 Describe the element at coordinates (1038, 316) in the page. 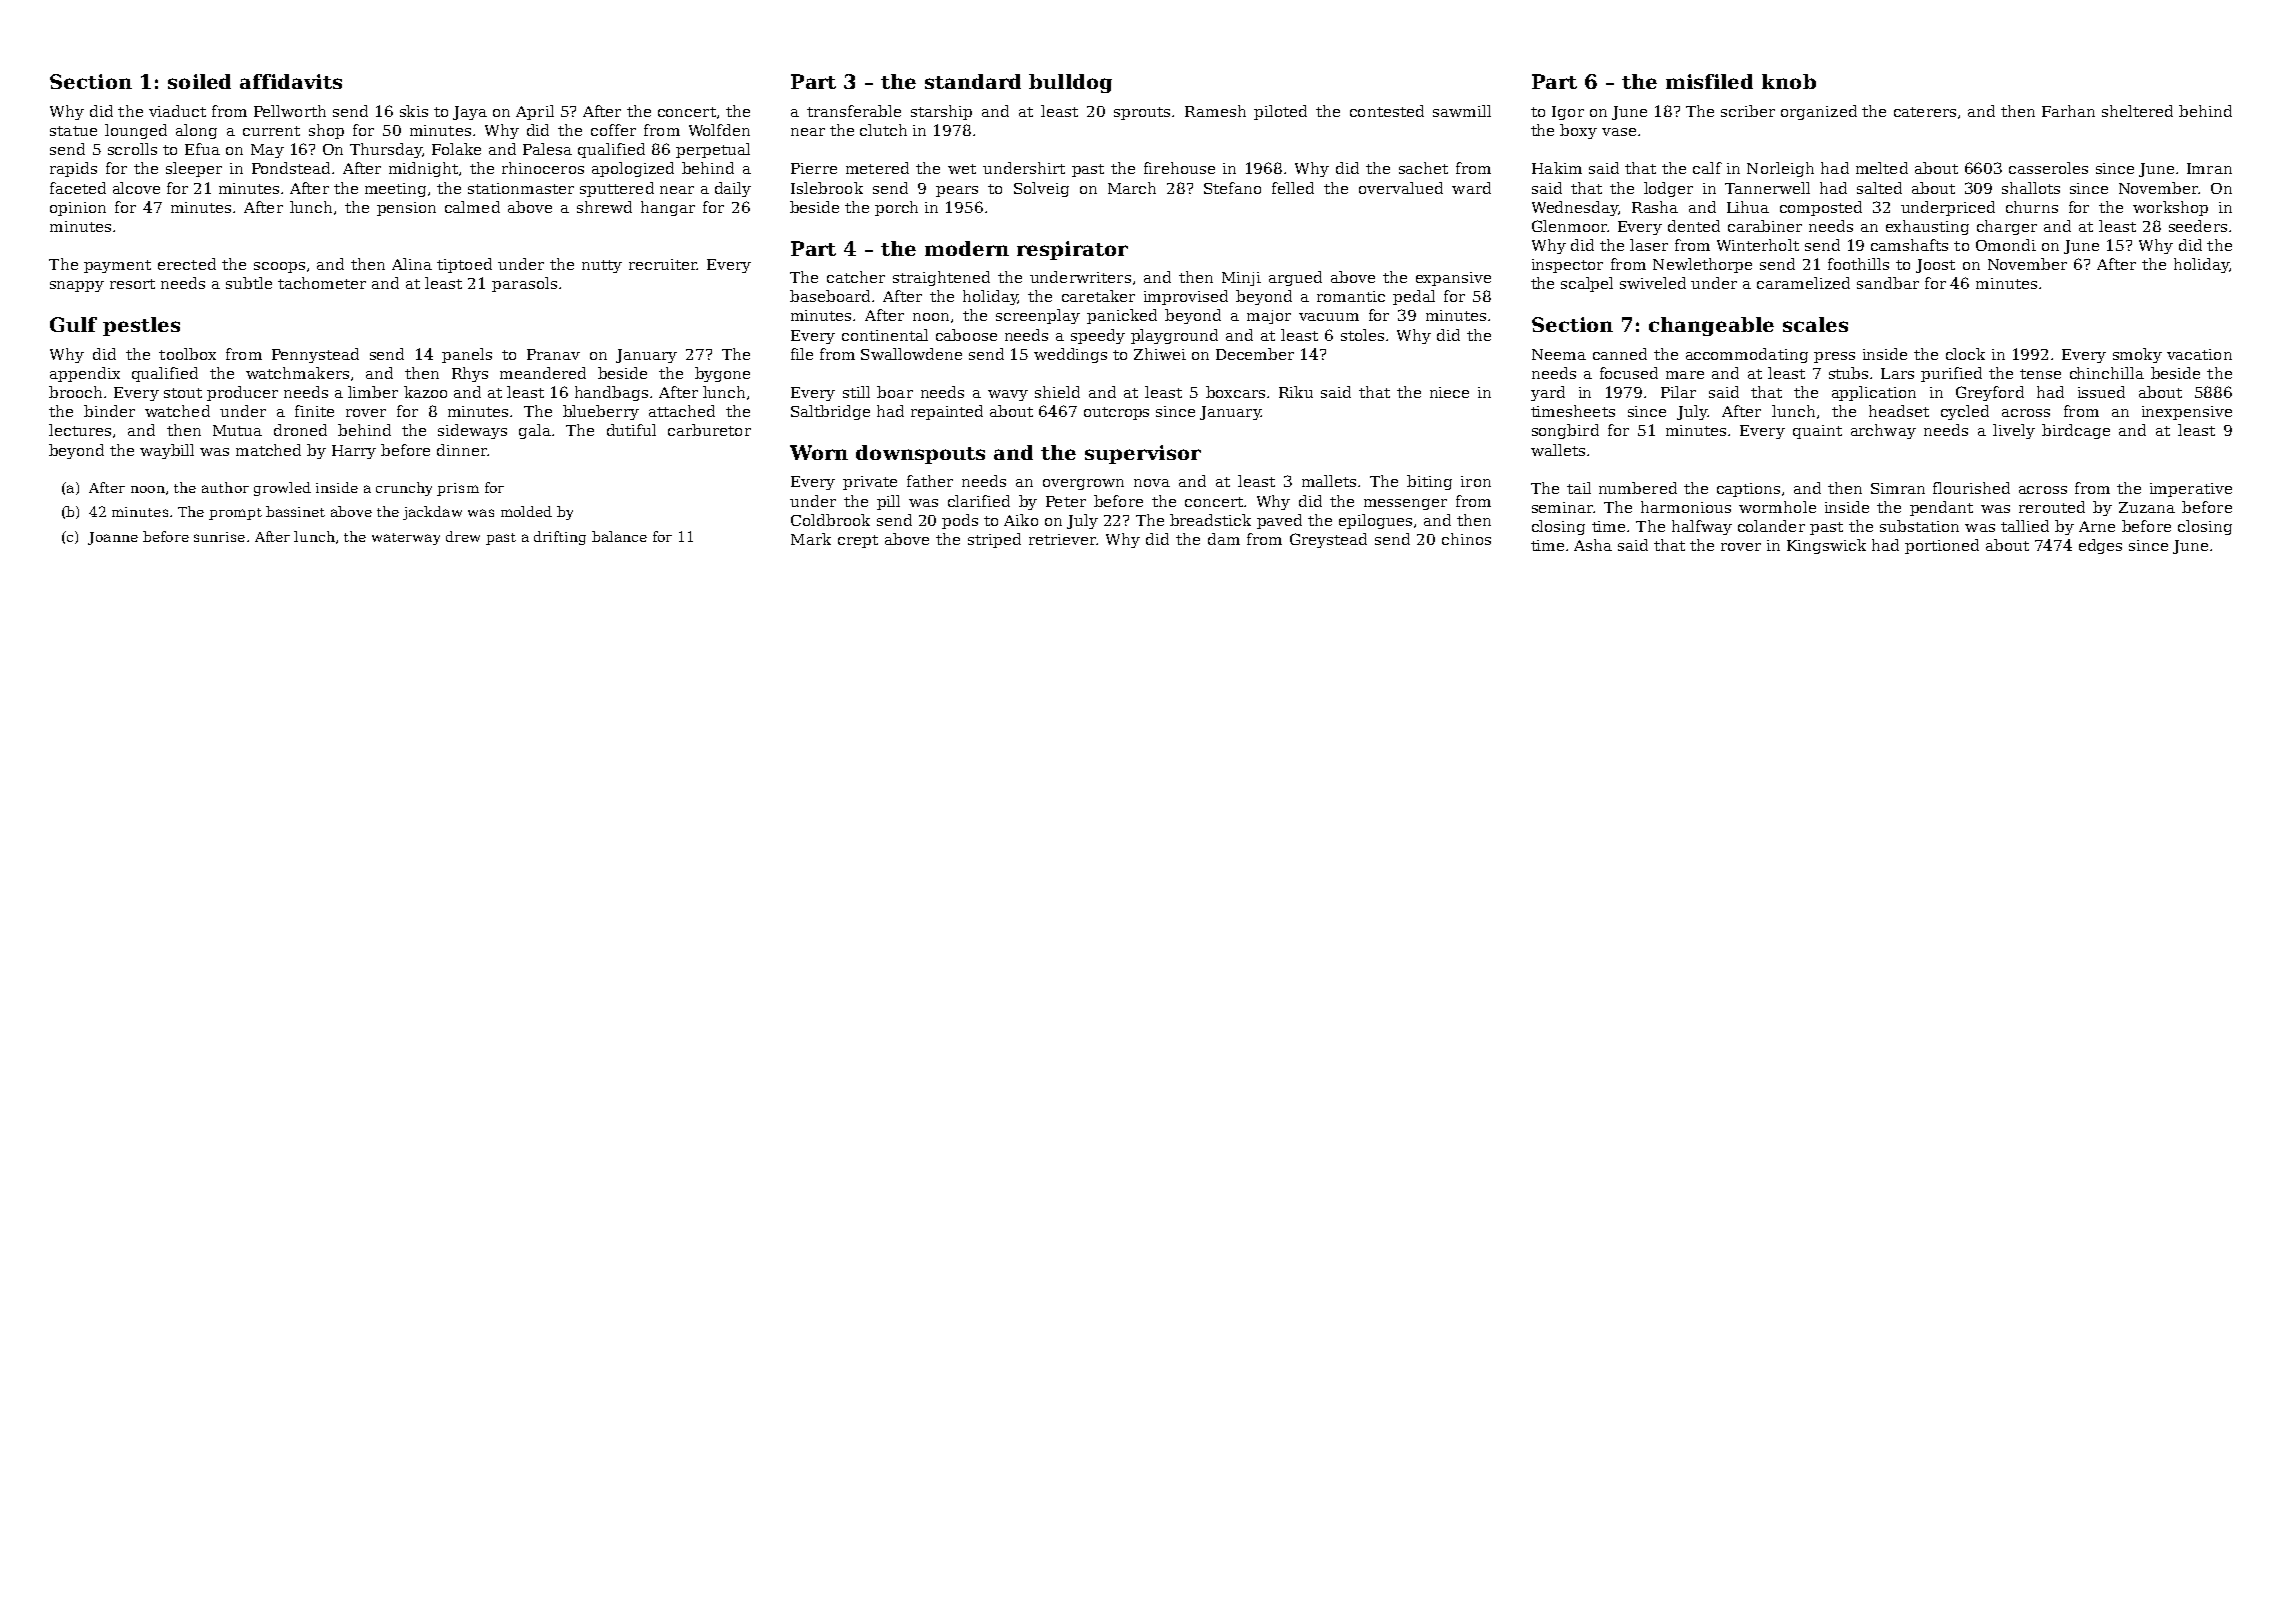

I see `screenplay` at that location.
